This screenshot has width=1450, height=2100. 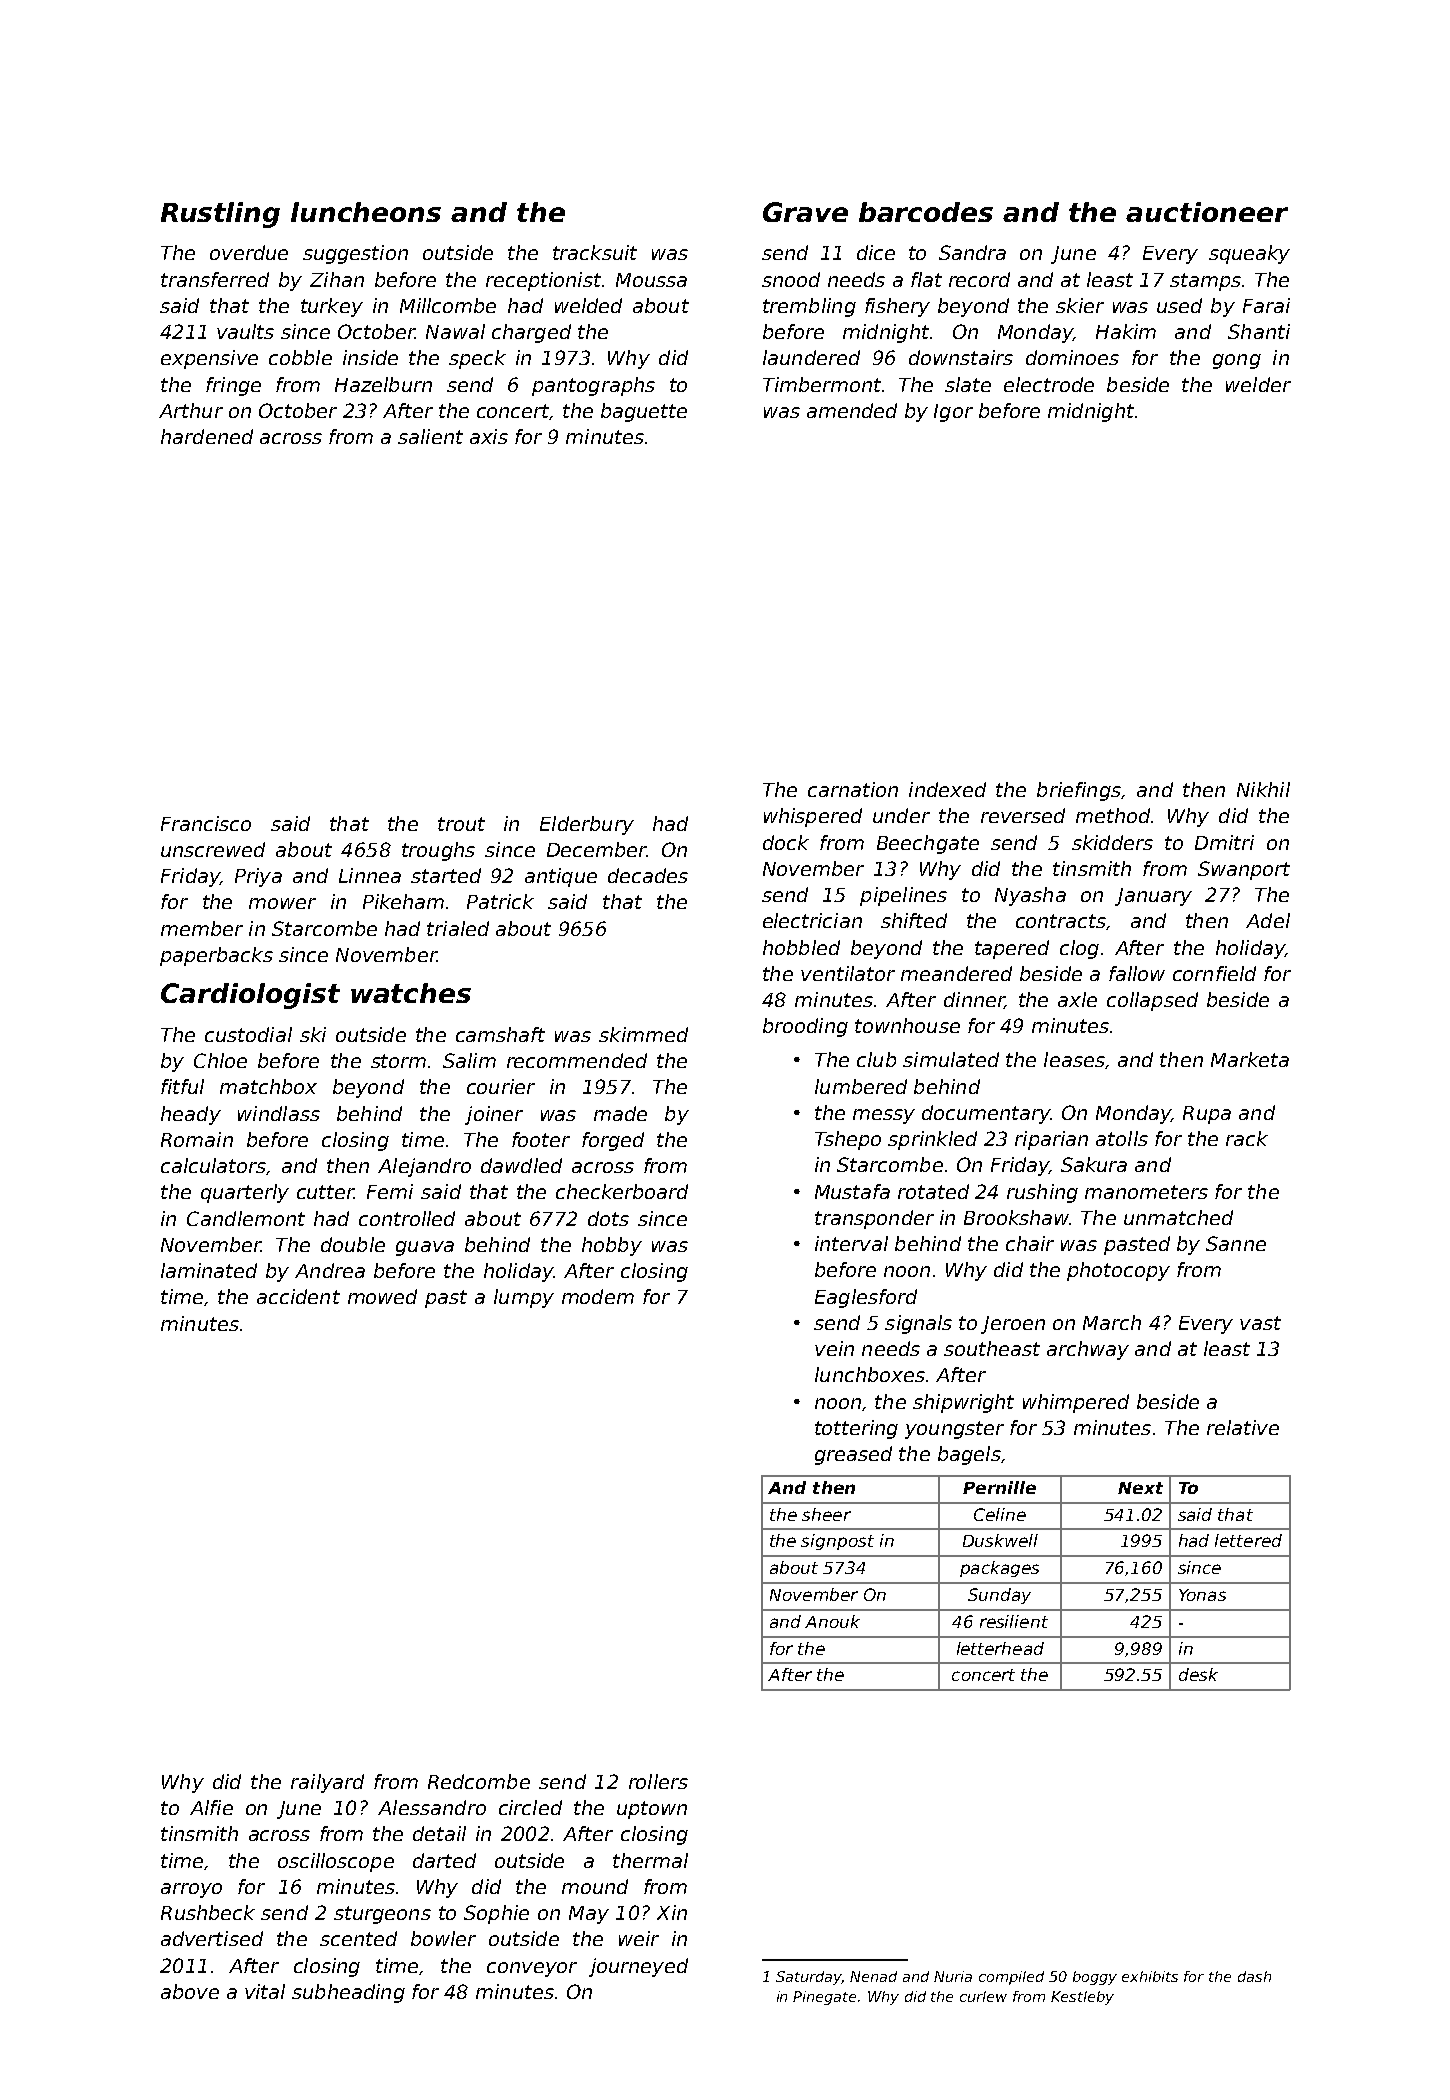 What do you see at coordinates (382, 1296) in the screenshot?
I see `mowed` at bounding box center [382, 1296].
